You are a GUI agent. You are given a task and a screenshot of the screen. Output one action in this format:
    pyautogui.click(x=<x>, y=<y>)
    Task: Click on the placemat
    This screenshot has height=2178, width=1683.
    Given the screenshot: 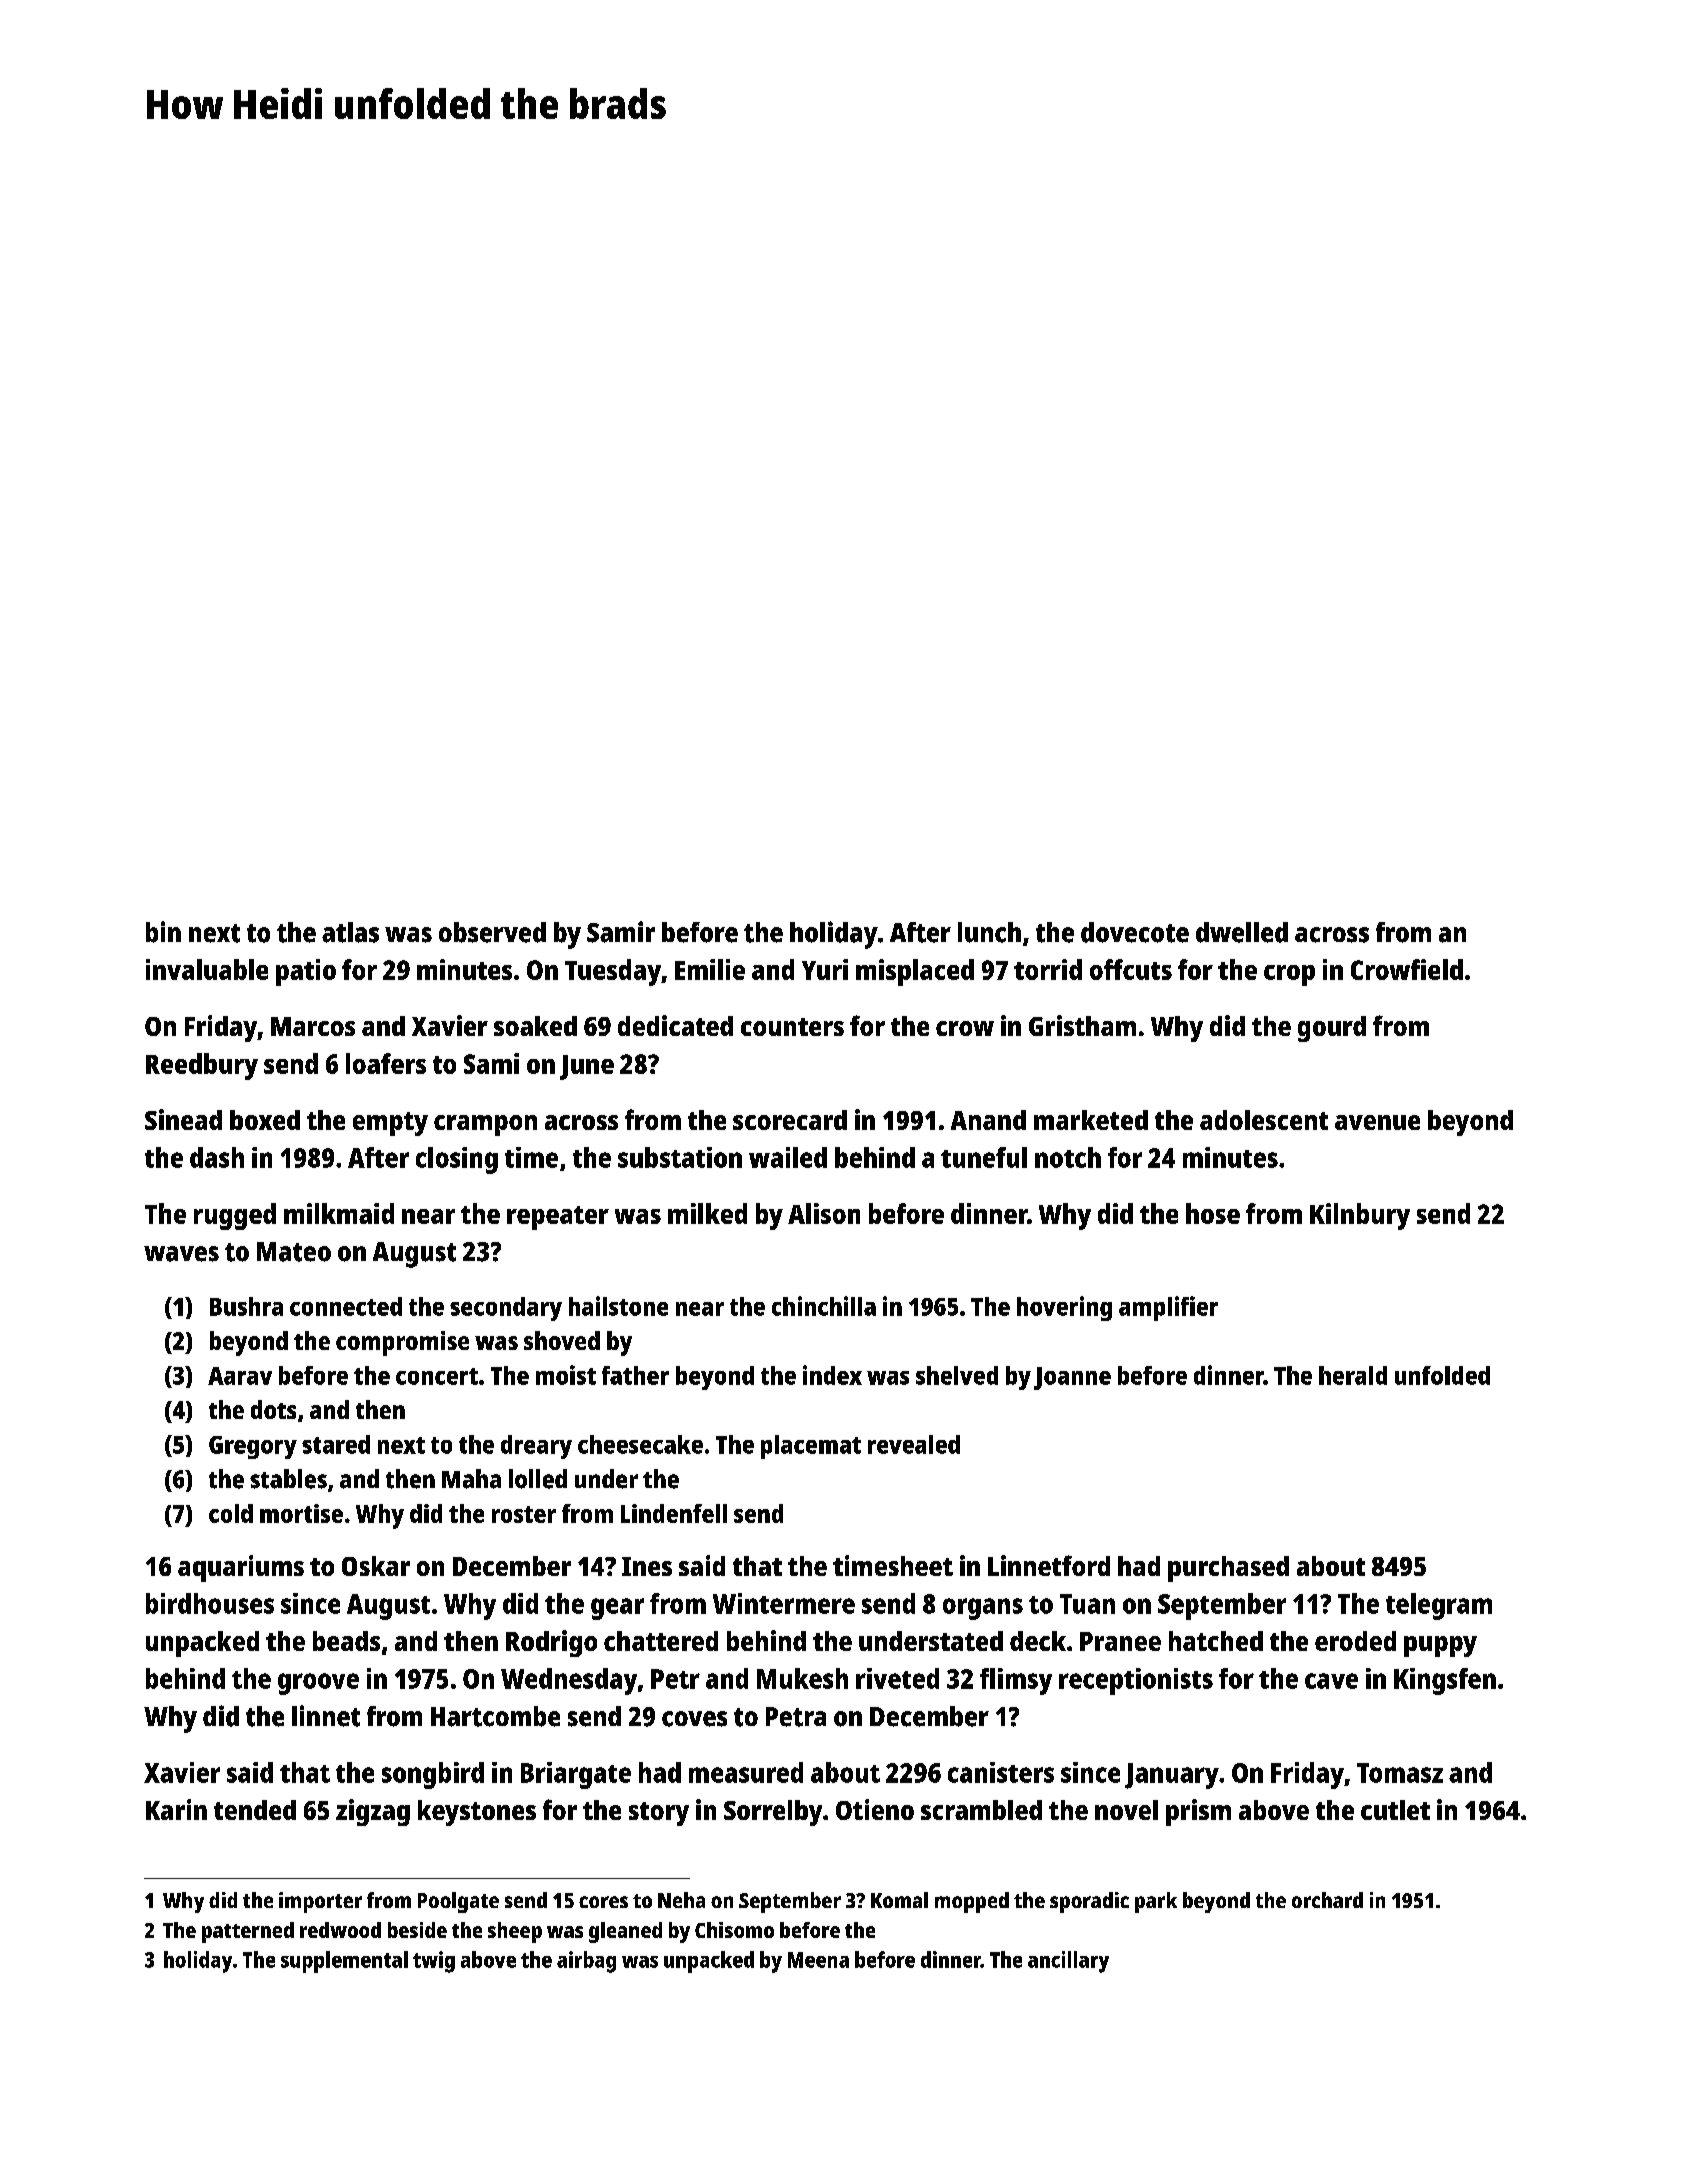 What is the action you would take?
    pyautogui.click(x=811, y=1447)
